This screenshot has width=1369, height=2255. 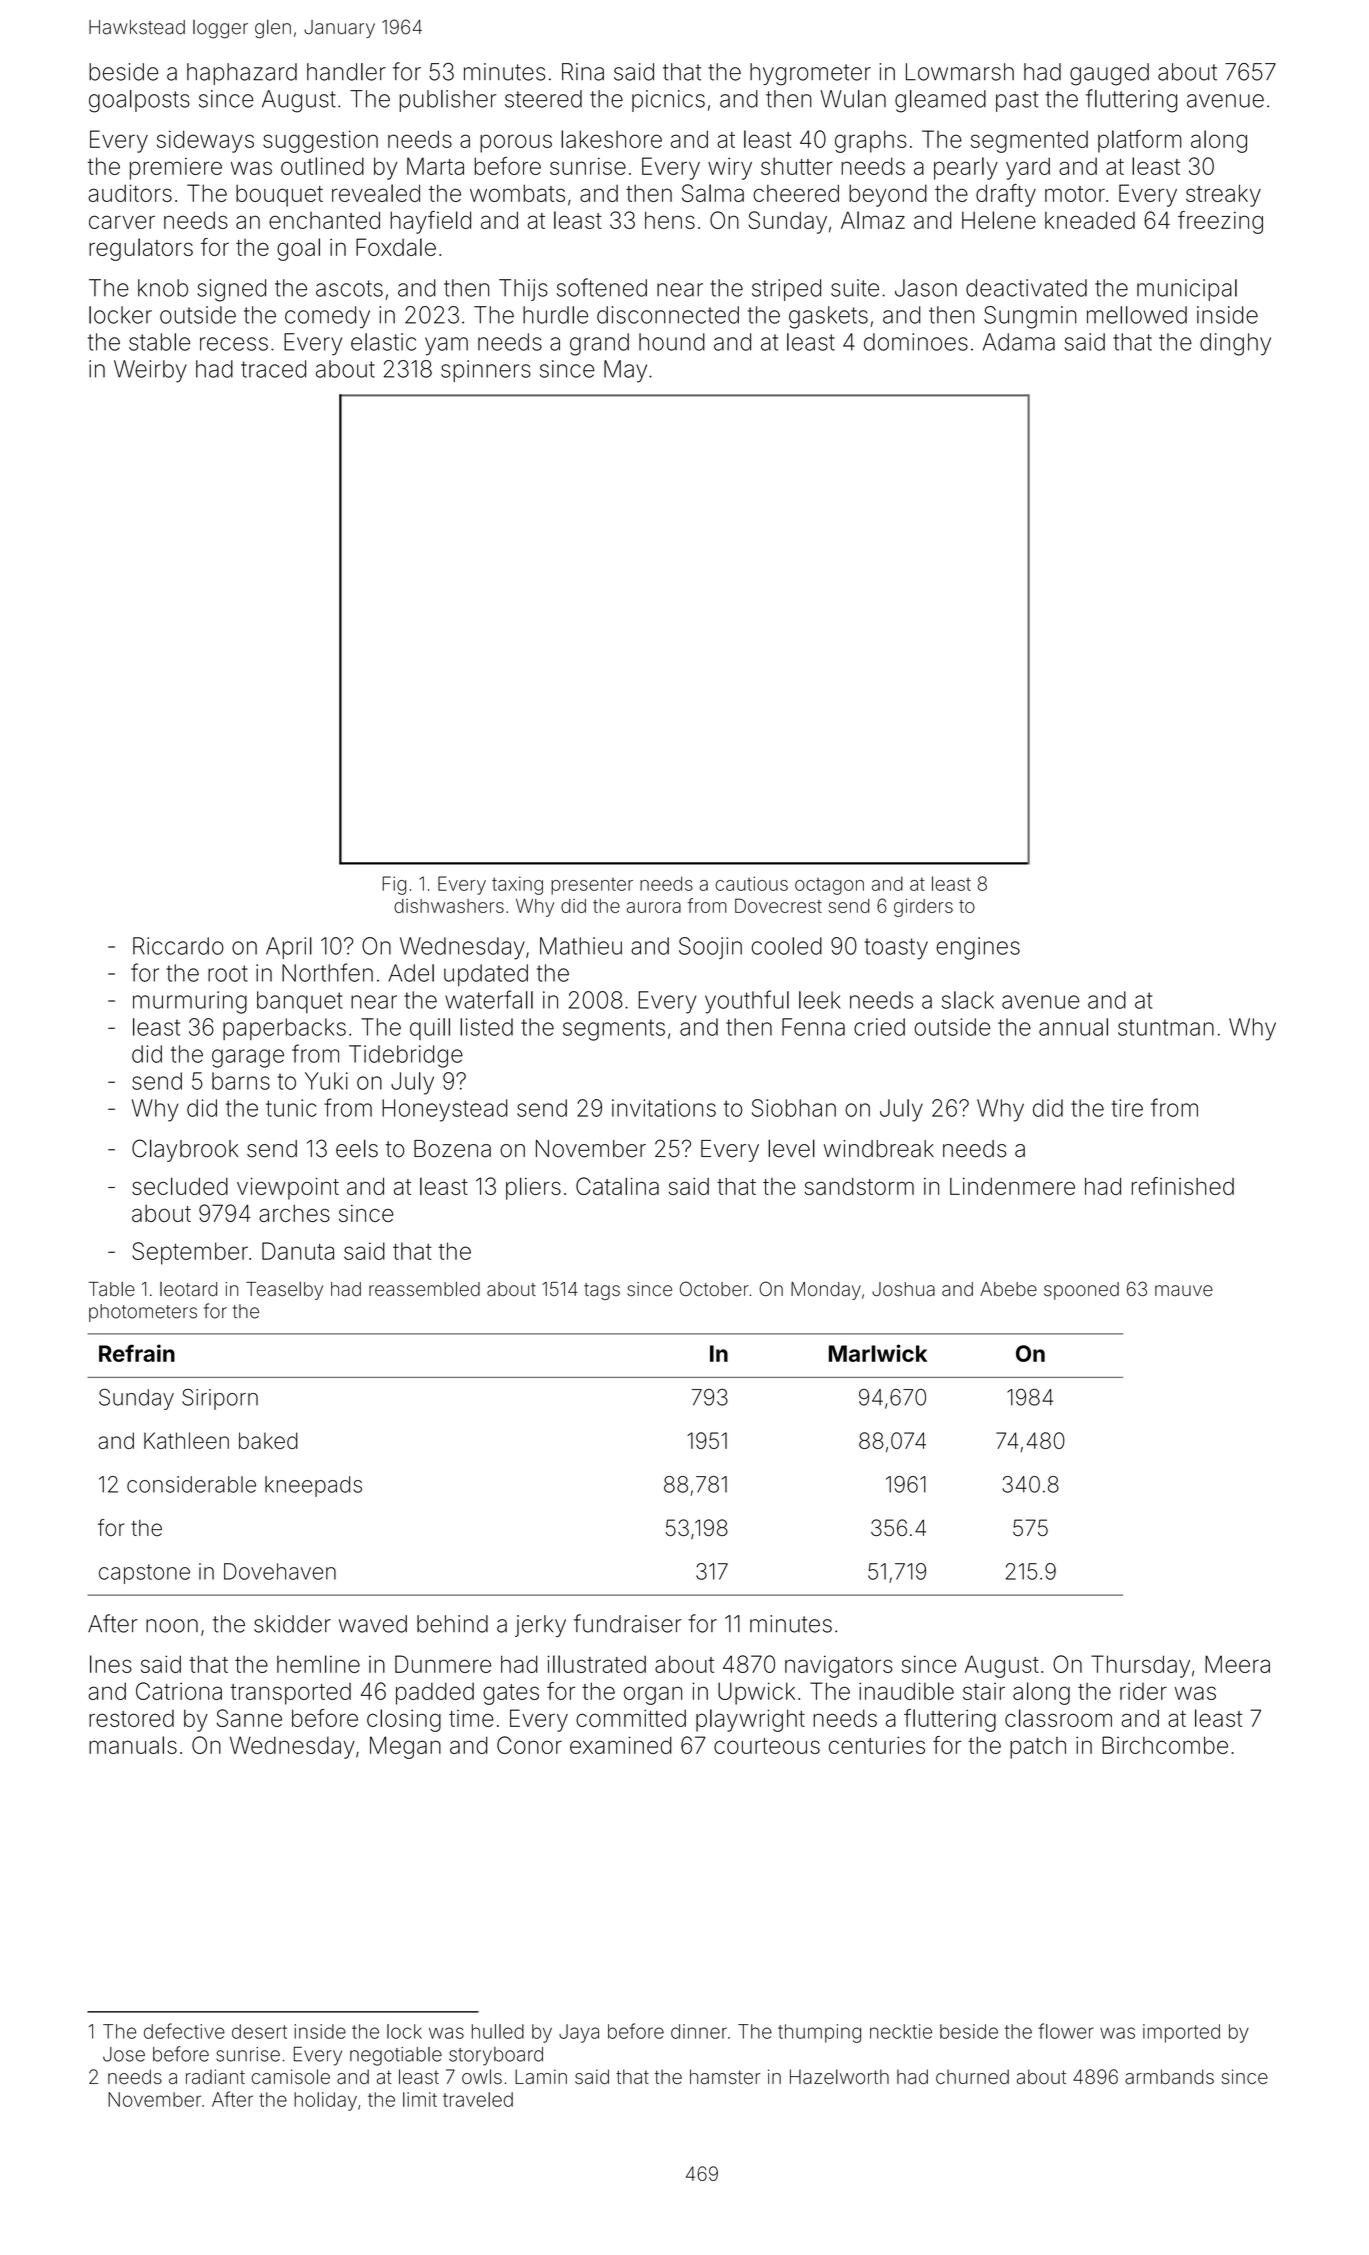 I want to click on updated, so click(x=486, y=975).
